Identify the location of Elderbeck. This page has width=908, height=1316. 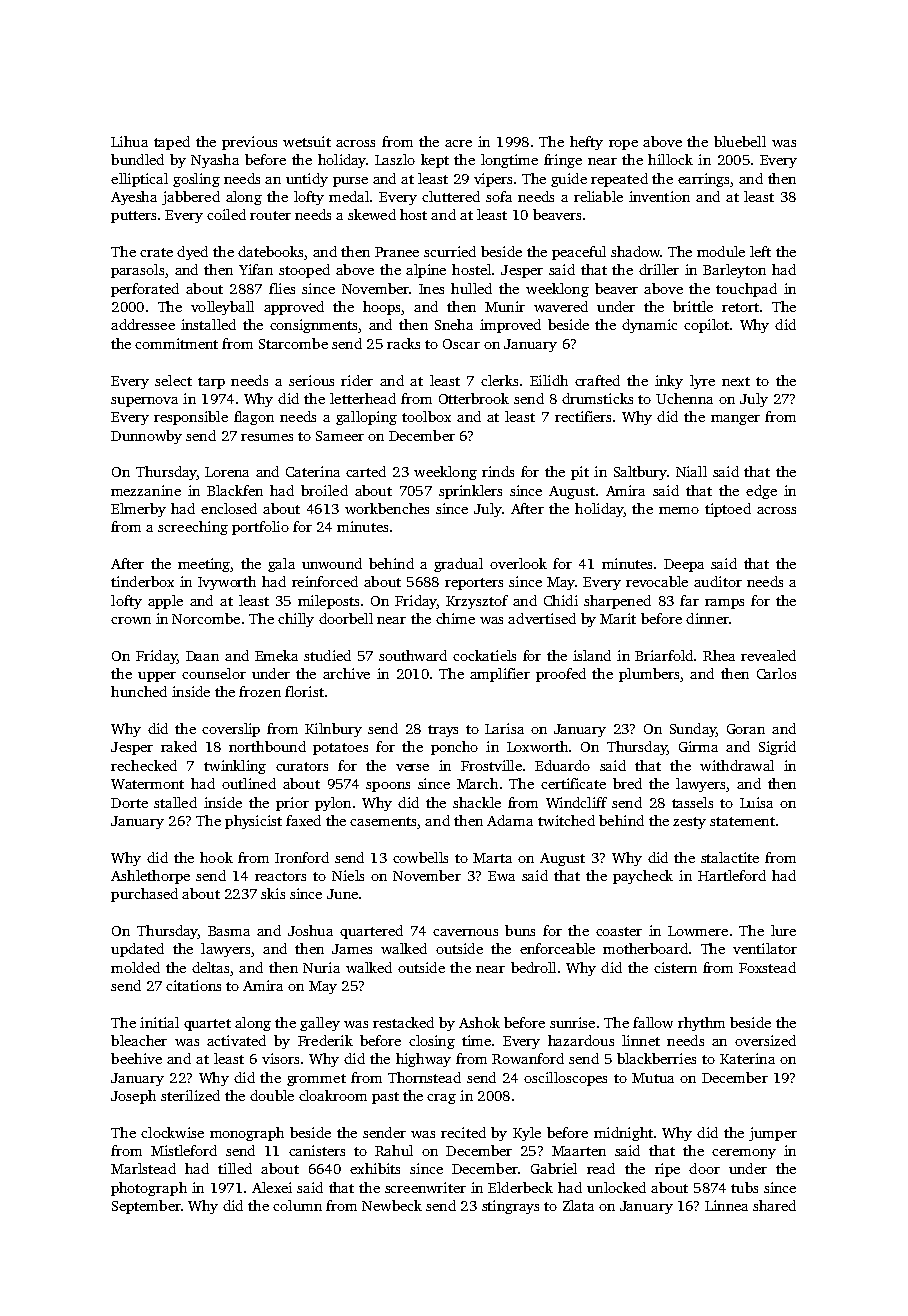
(520, 1187).
